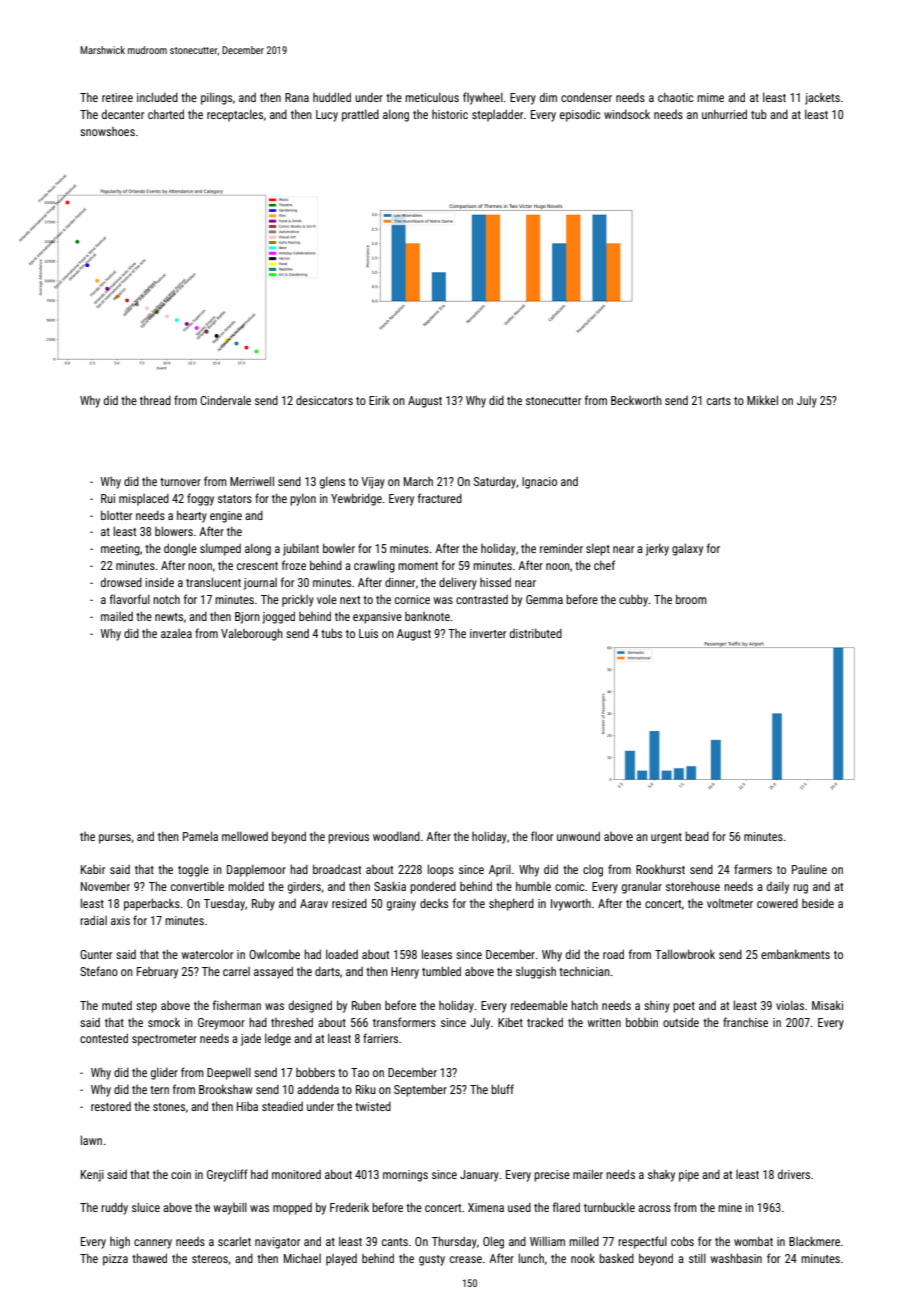 This document has height=1308, width=924. What do you see at coordinates (274, 954) in the document?
I see `Owlcombe` at bounding box center [274, 954].
